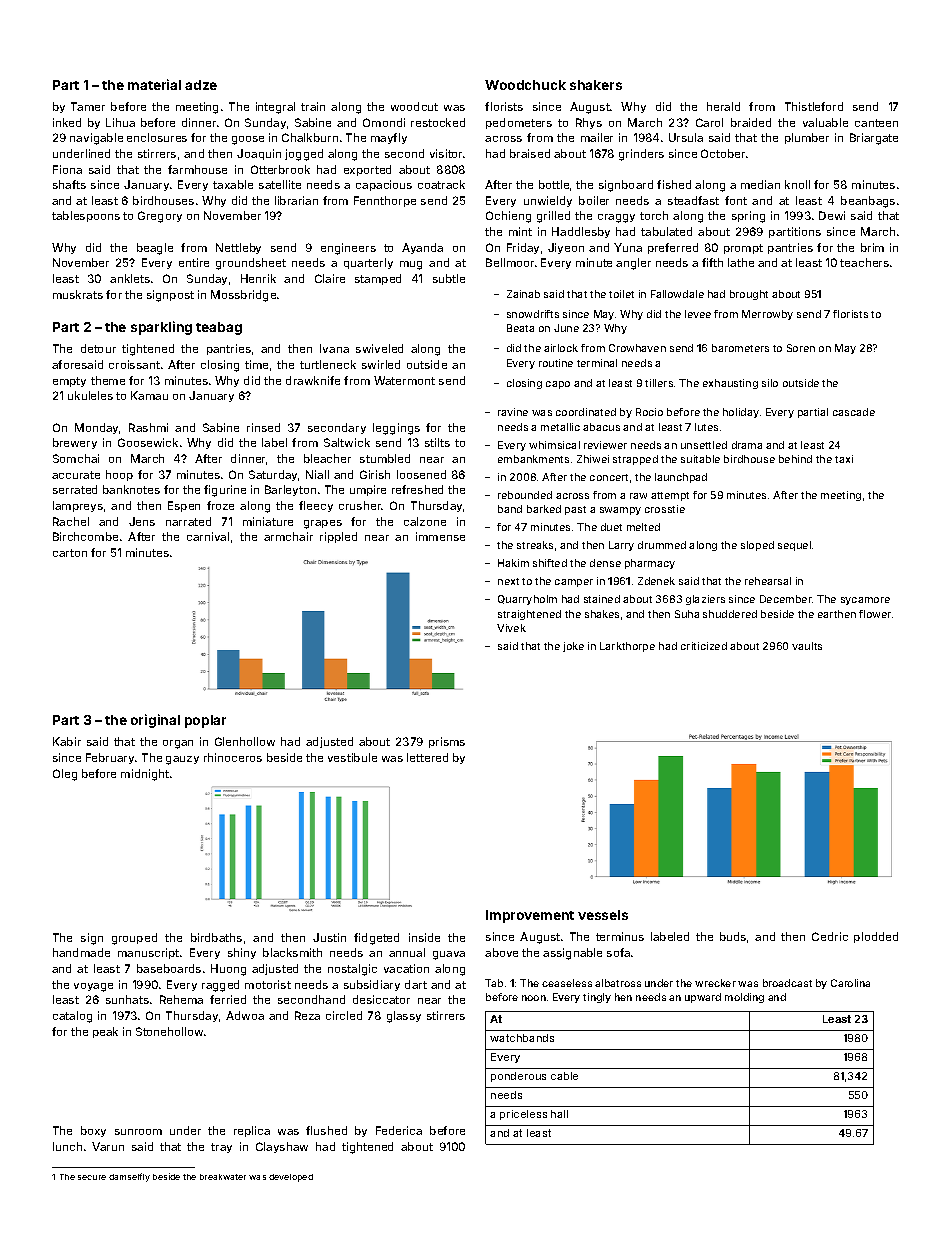 Image resolution: width=952 pixels, height=1233 pixels. Describe the element at coordinates (530, 916) in the screenshot. I see `Improvement` at that location.
